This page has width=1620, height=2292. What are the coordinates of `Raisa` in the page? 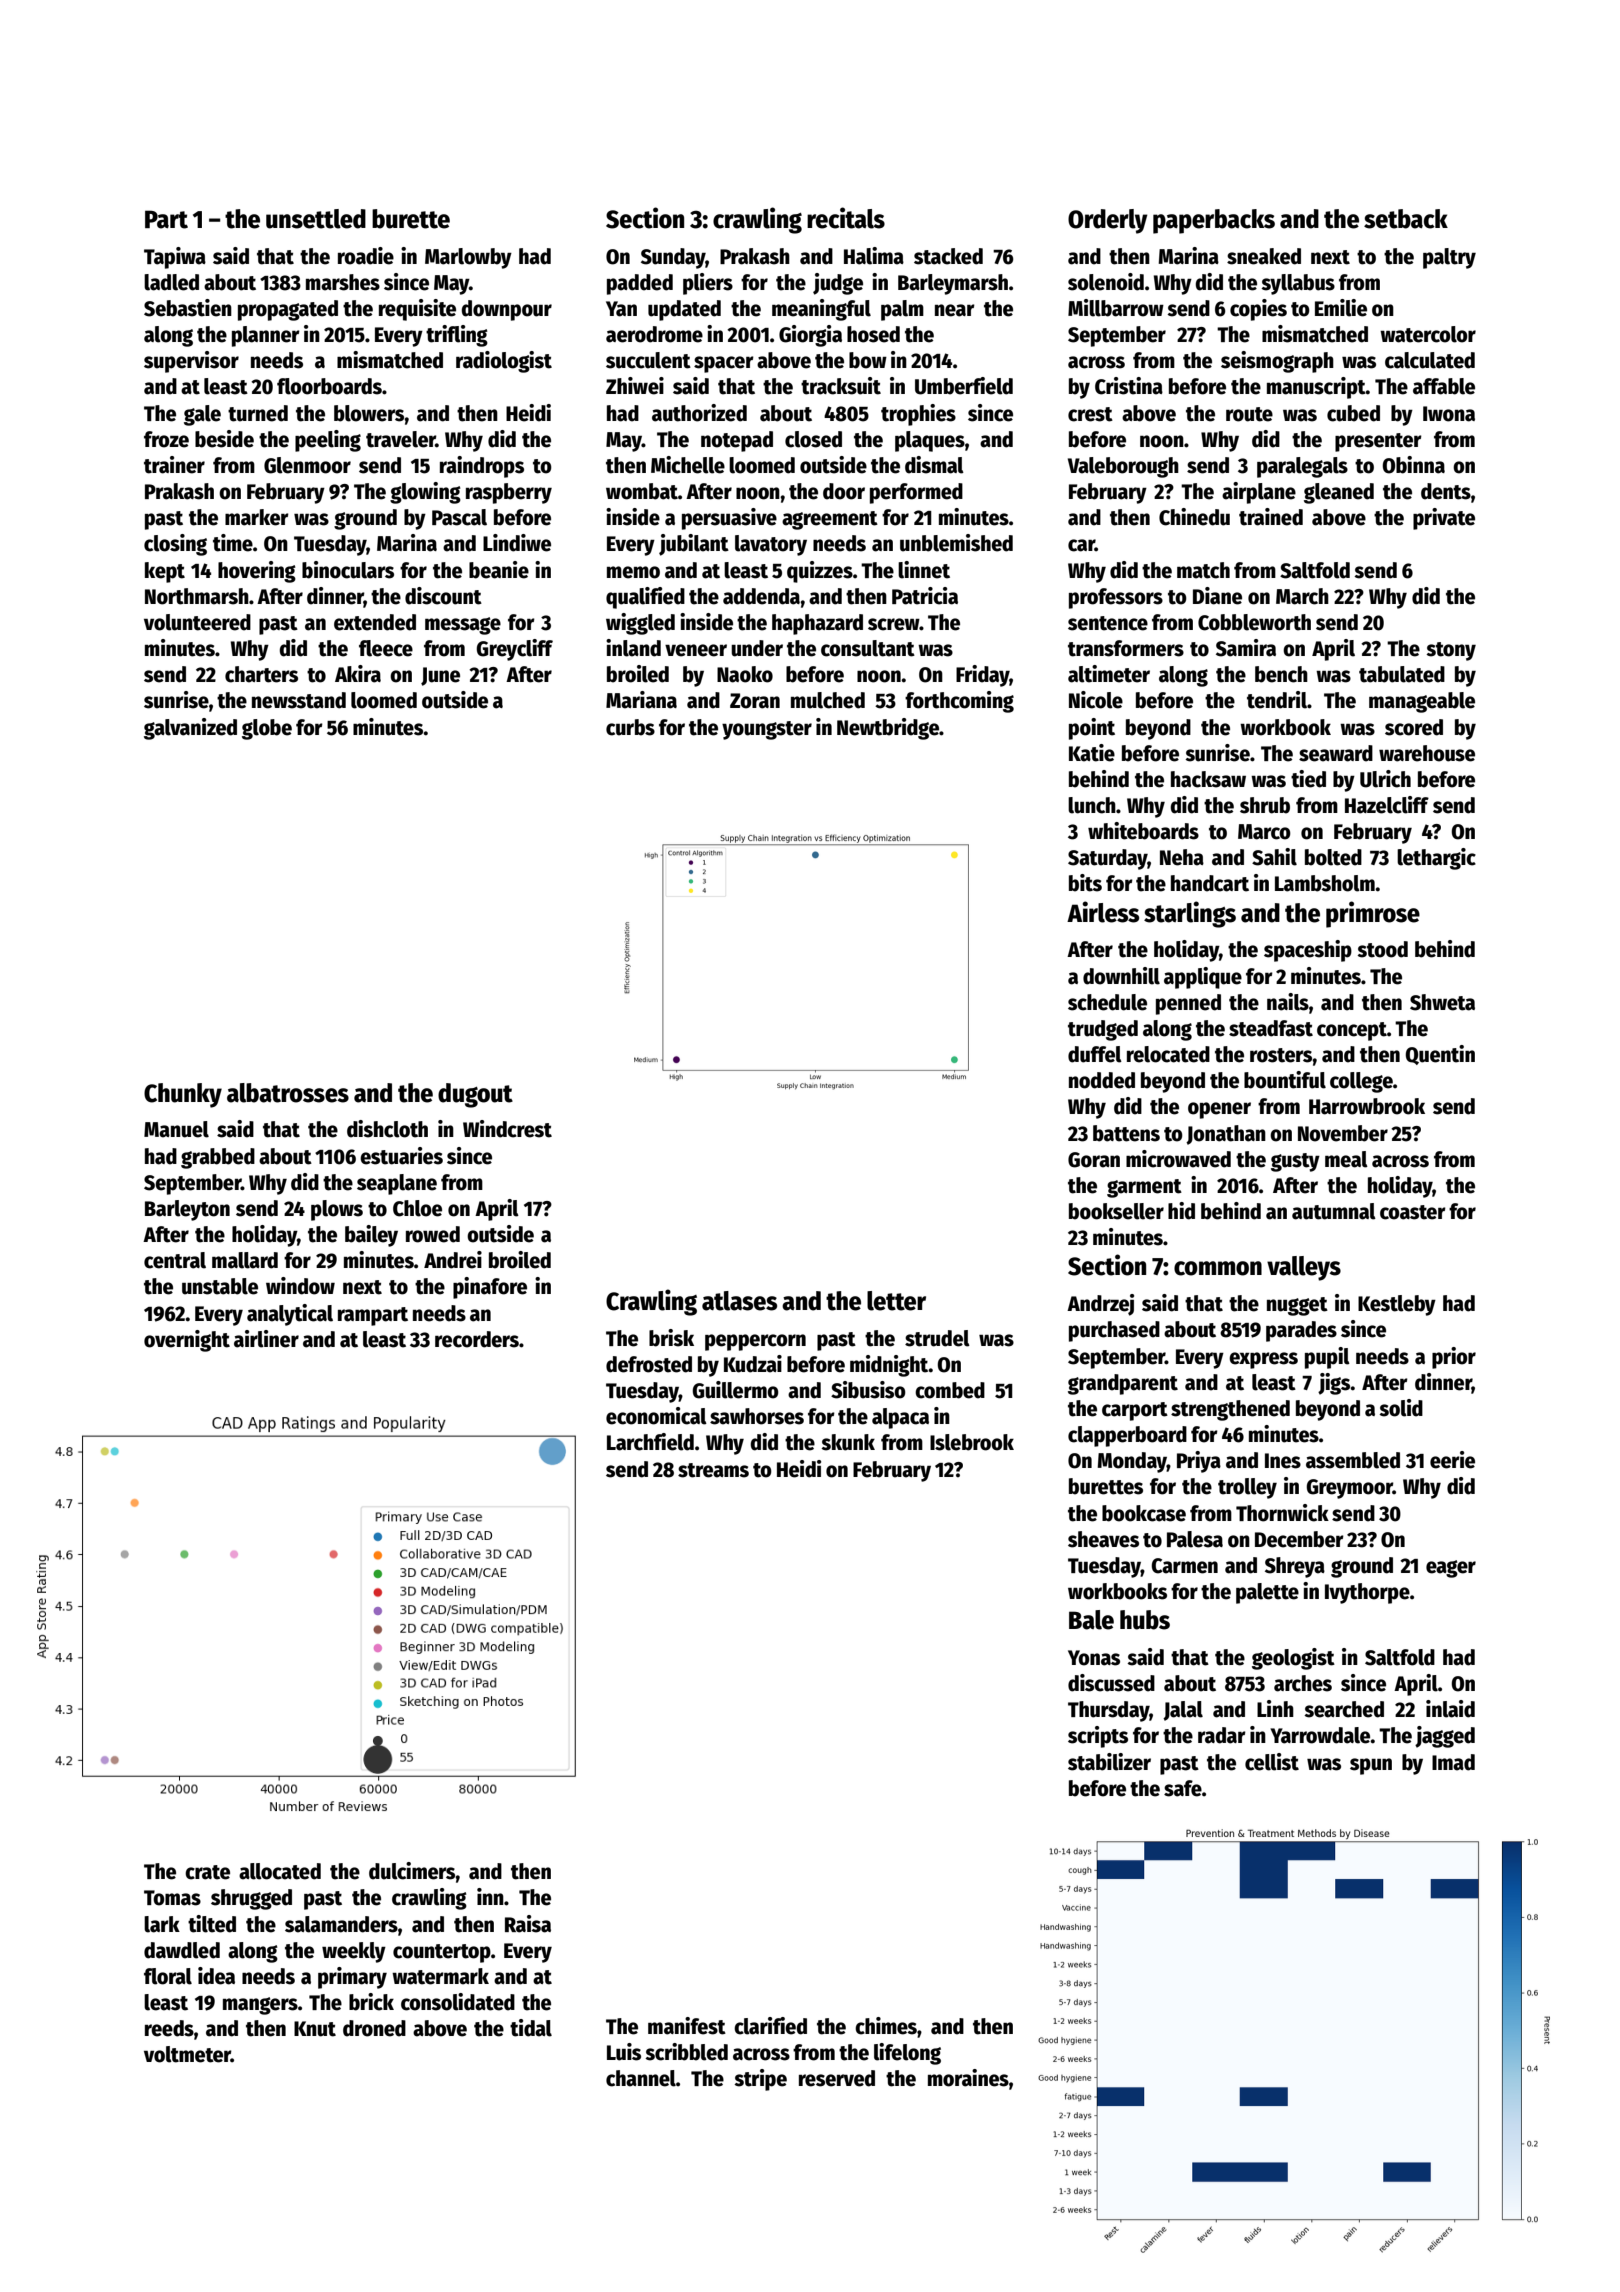 It's located at (528, 1924).
